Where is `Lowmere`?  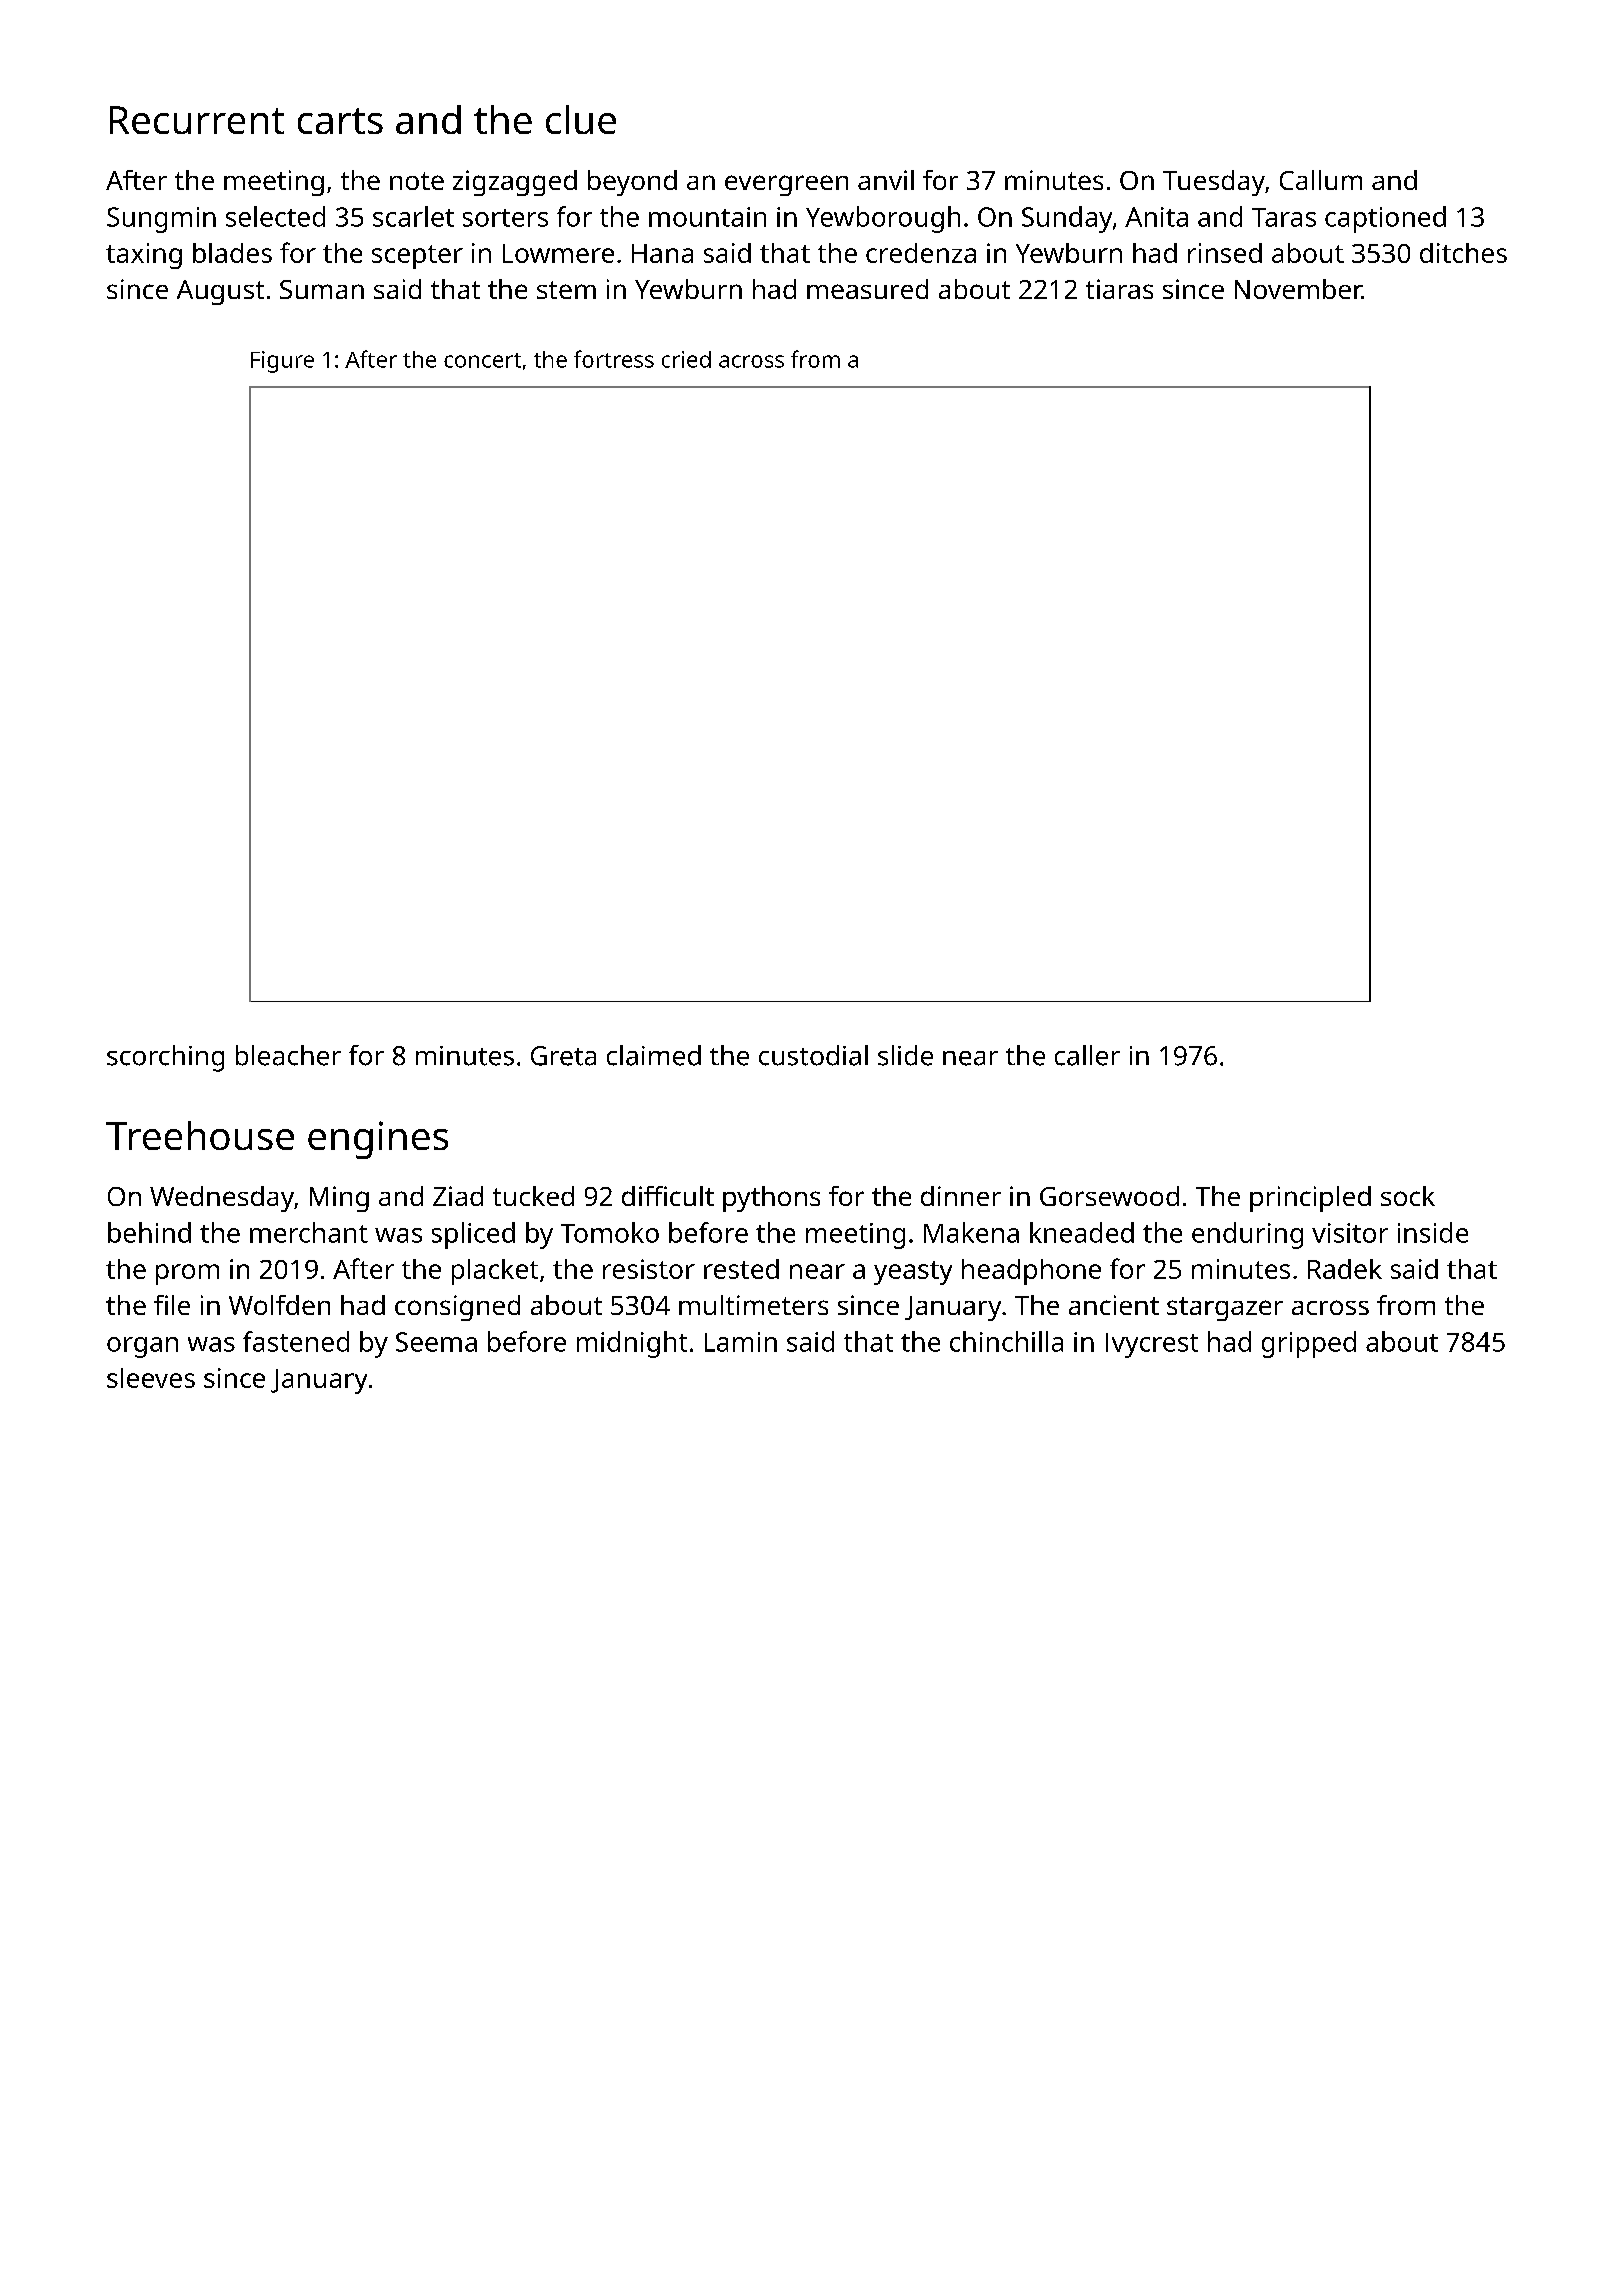 Lowmere is located at coordinates (558, 253).
